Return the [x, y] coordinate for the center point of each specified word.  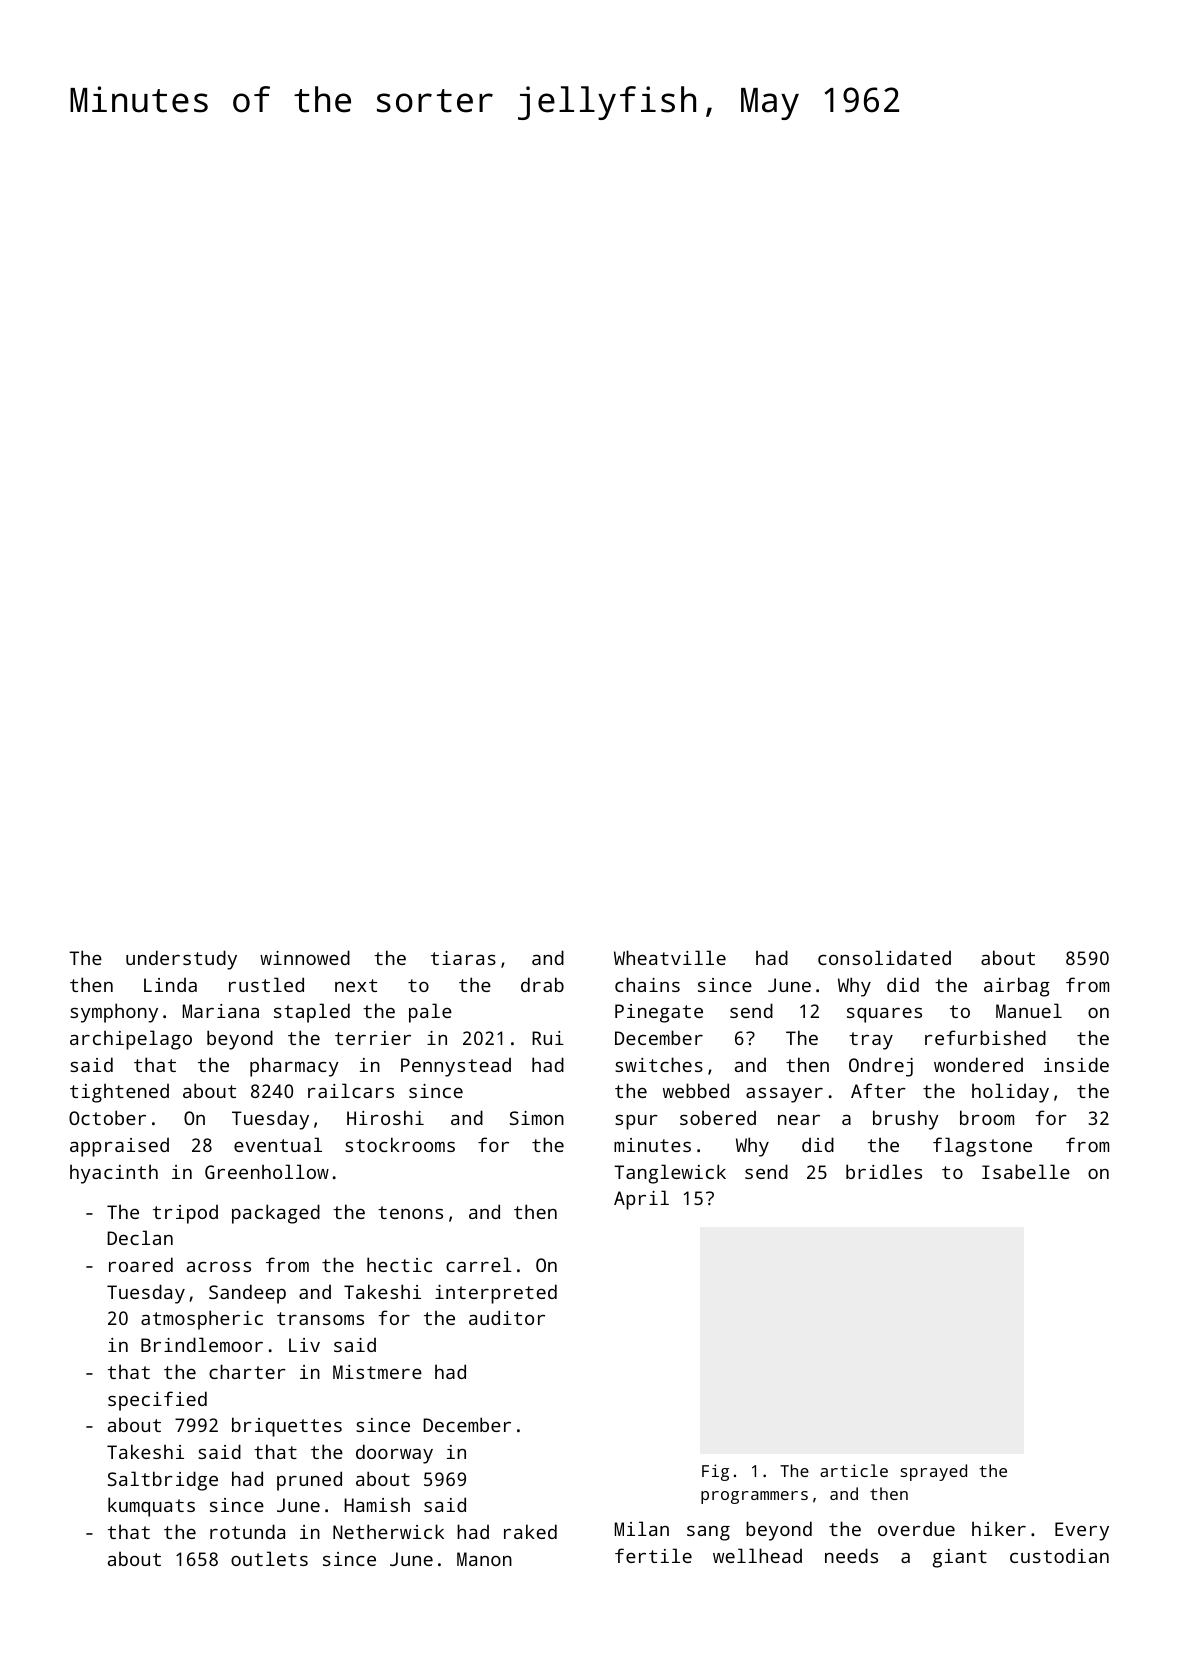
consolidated [884, 957]
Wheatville [670, 957]
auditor [507, 1317]
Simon [537, 1118]
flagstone [982, 1147]
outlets [269, 1558]
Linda [170, 984]
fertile [653, 1555]
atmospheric [202, 1320]
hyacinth [114, 1174]
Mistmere [377, 1372]
